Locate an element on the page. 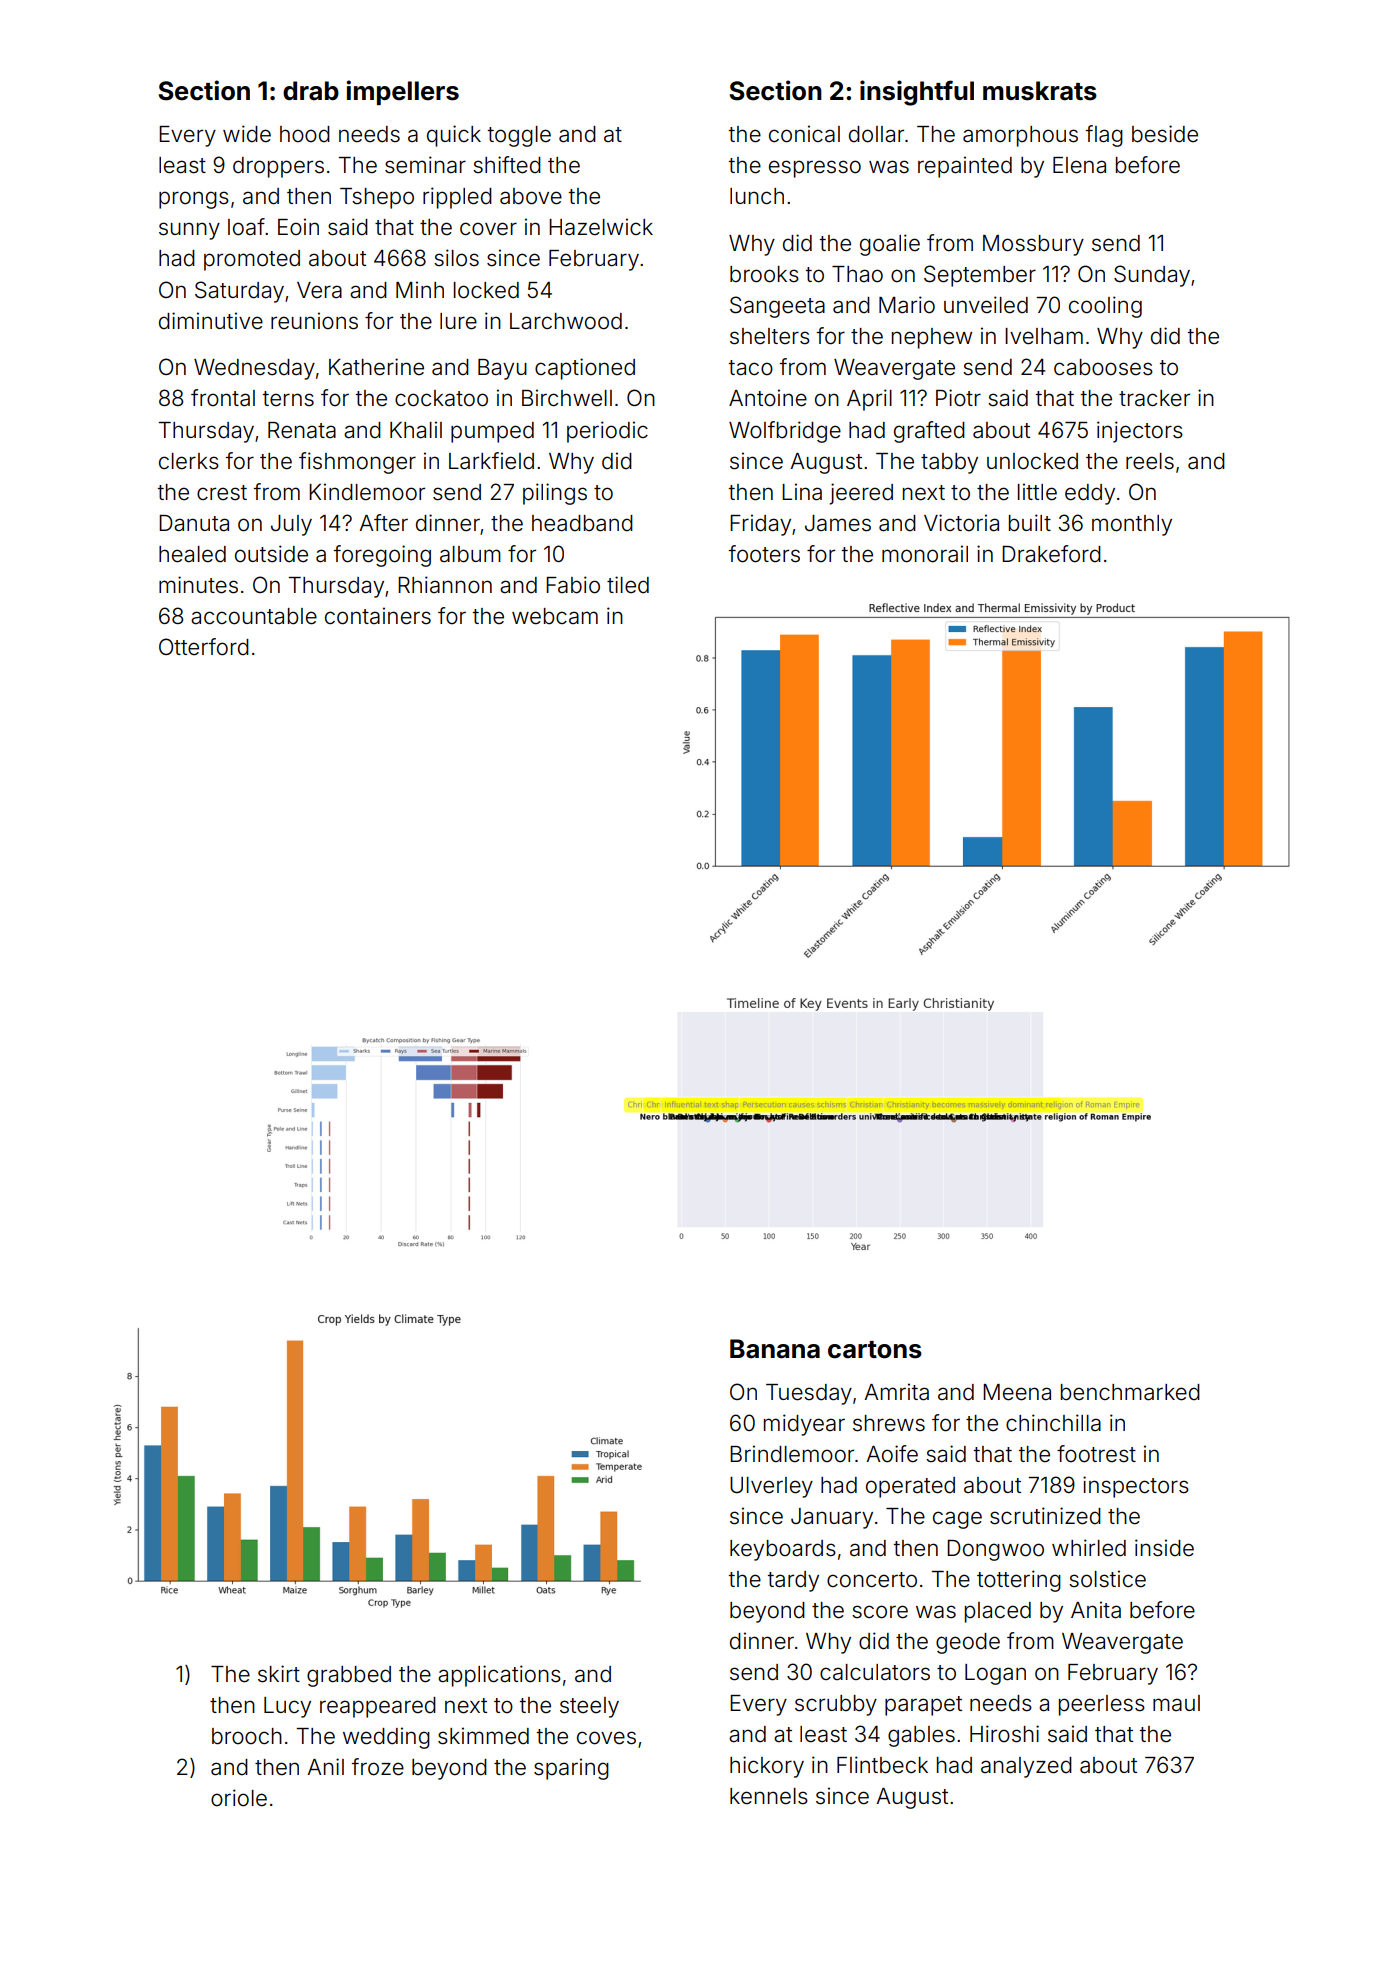 This page has height=1969, width=1386. froze is located at coordinates (378, 1767).
